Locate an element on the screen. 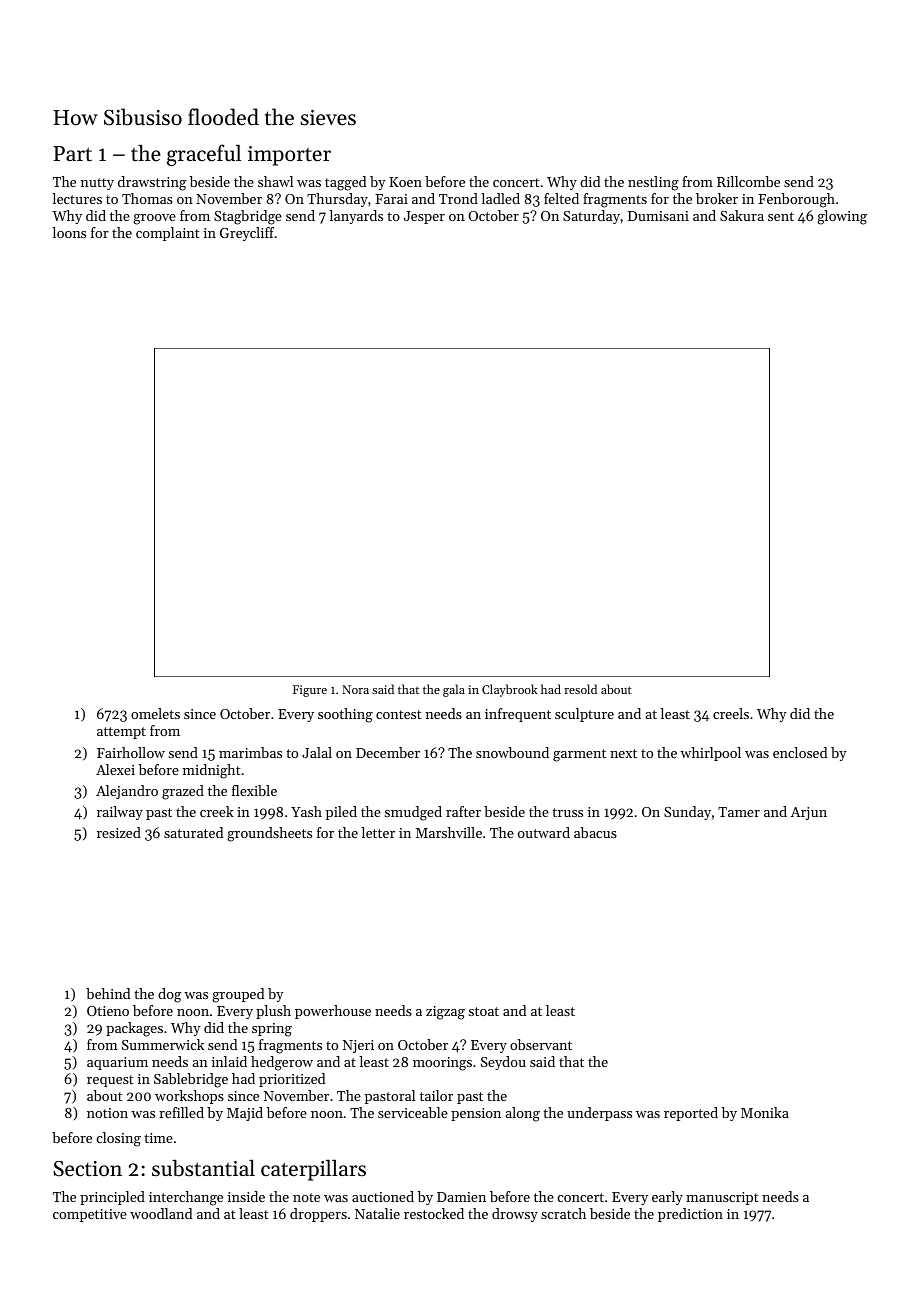 Image resolution: width=924 pixels, height=1308 pixels. competitive is located at coordinates (90, 1215).
